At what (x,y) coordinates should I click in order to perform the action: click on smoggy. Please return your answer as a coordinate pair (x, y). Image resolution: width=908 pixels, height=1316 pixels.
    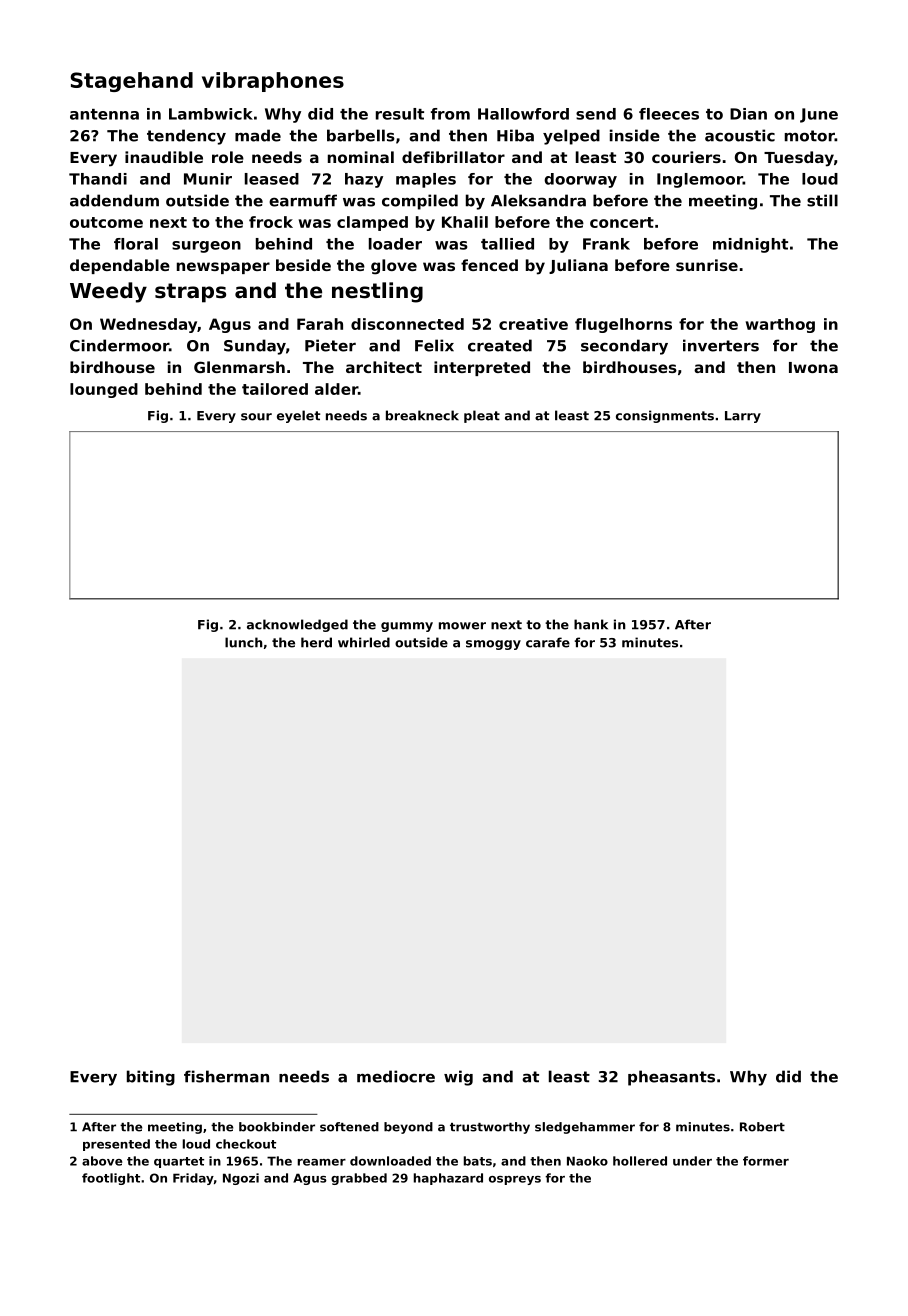
    Looking at the image, I should click on (493, 645).
